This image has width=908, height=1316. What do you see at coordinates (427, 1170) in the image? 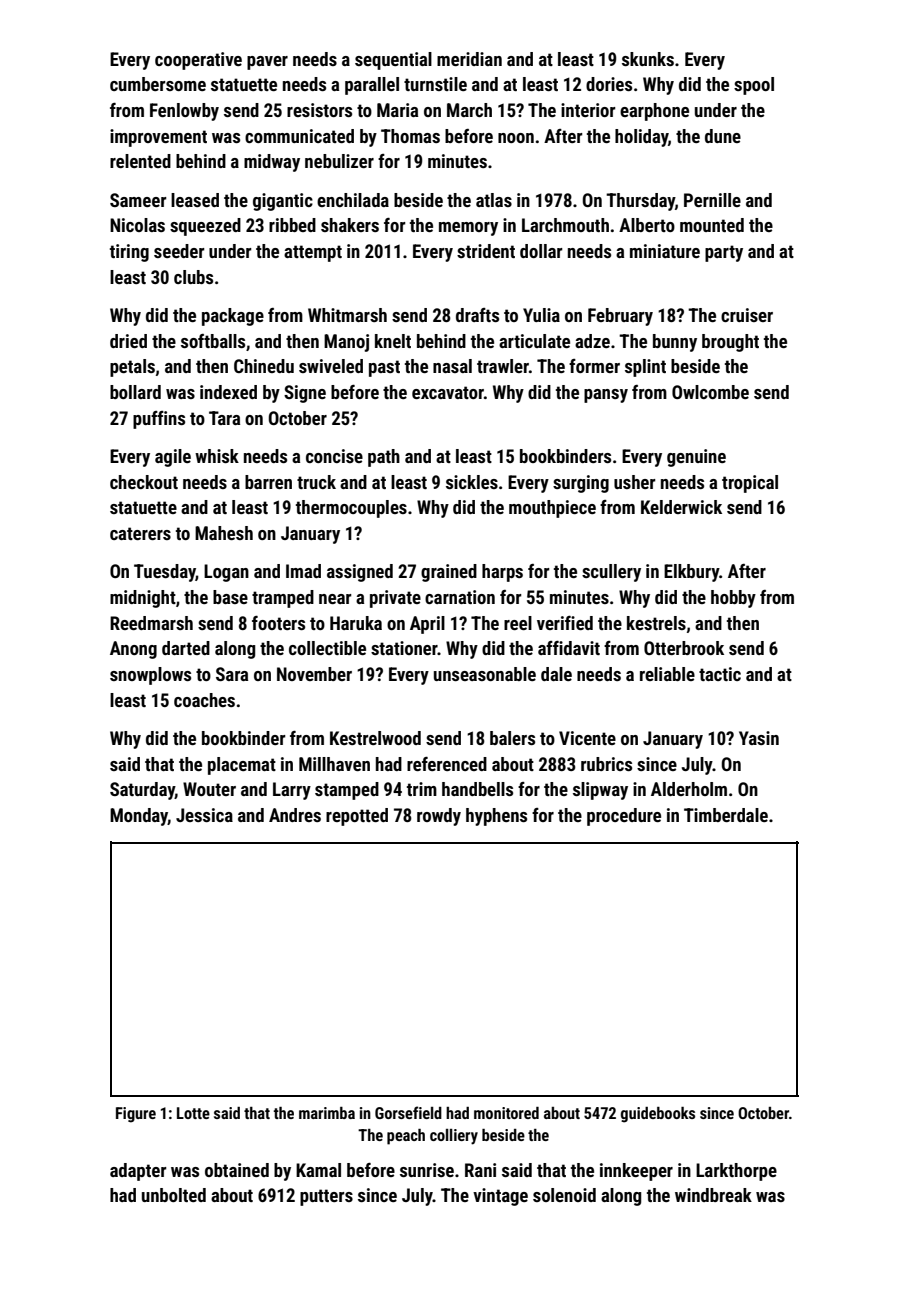
I see `sunrise` at bounding box center [427, 1170].
